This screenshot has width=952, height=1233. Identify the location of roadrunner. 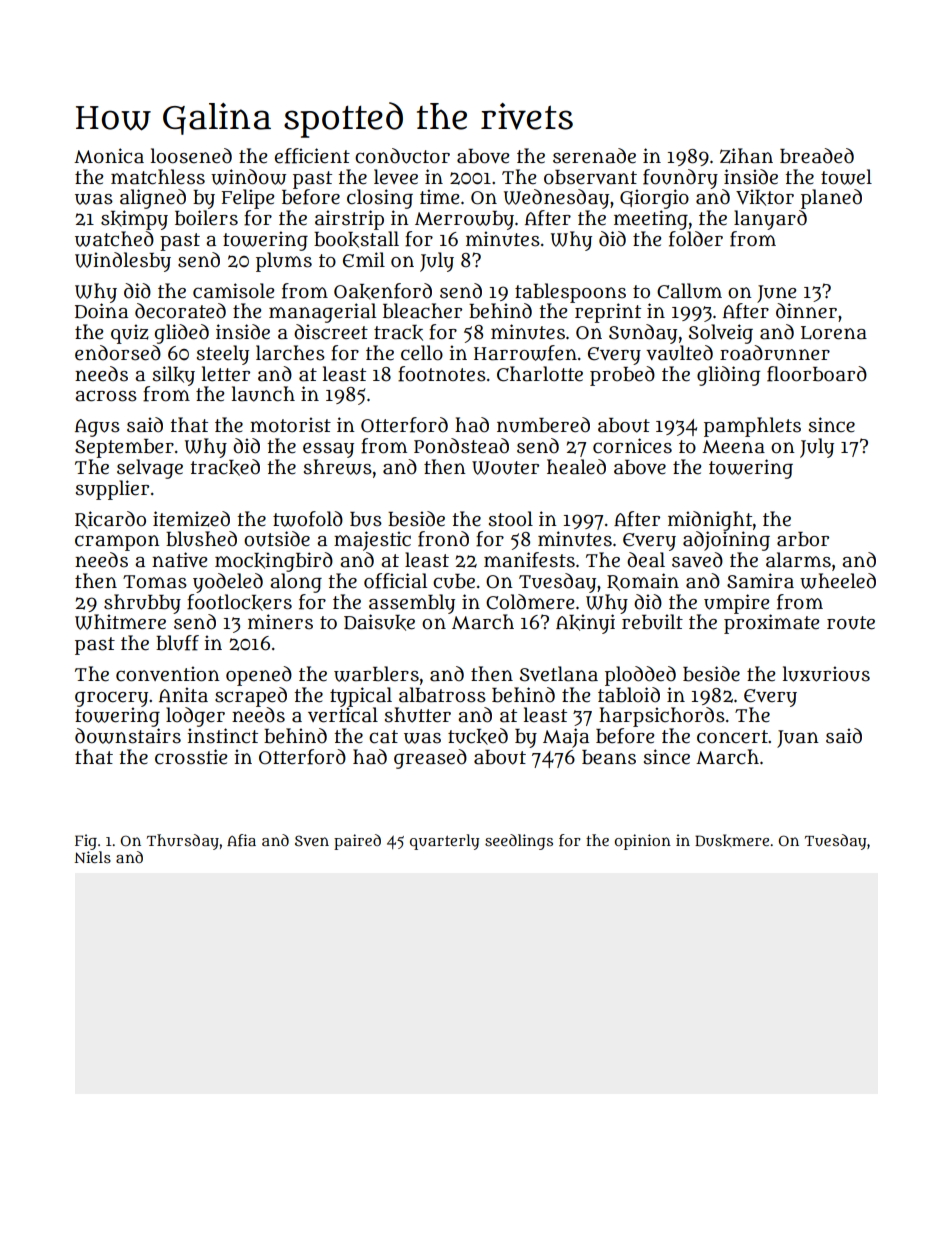
(775, 353).
